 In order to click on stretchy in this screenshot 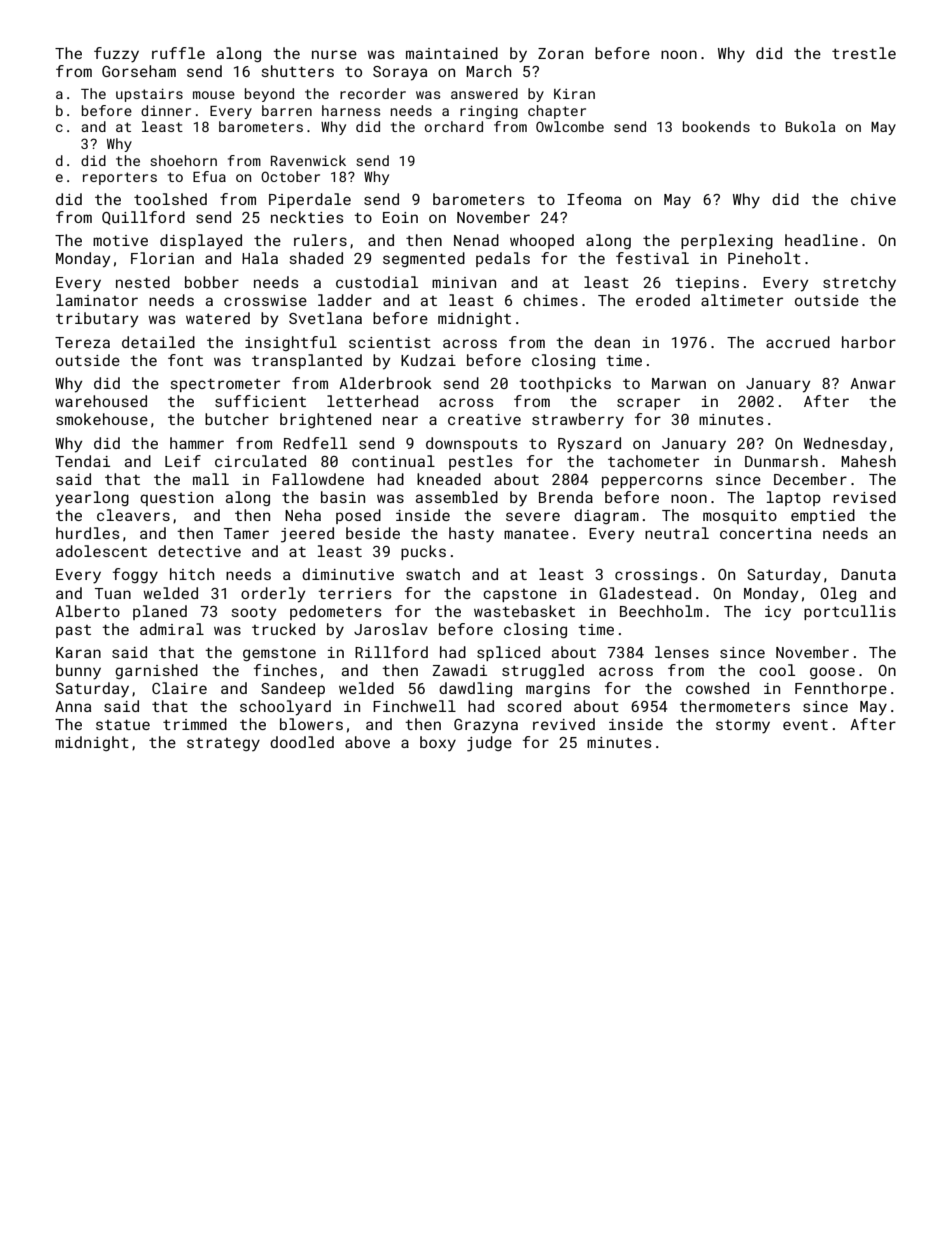, I will do `click(859, 284)`.
